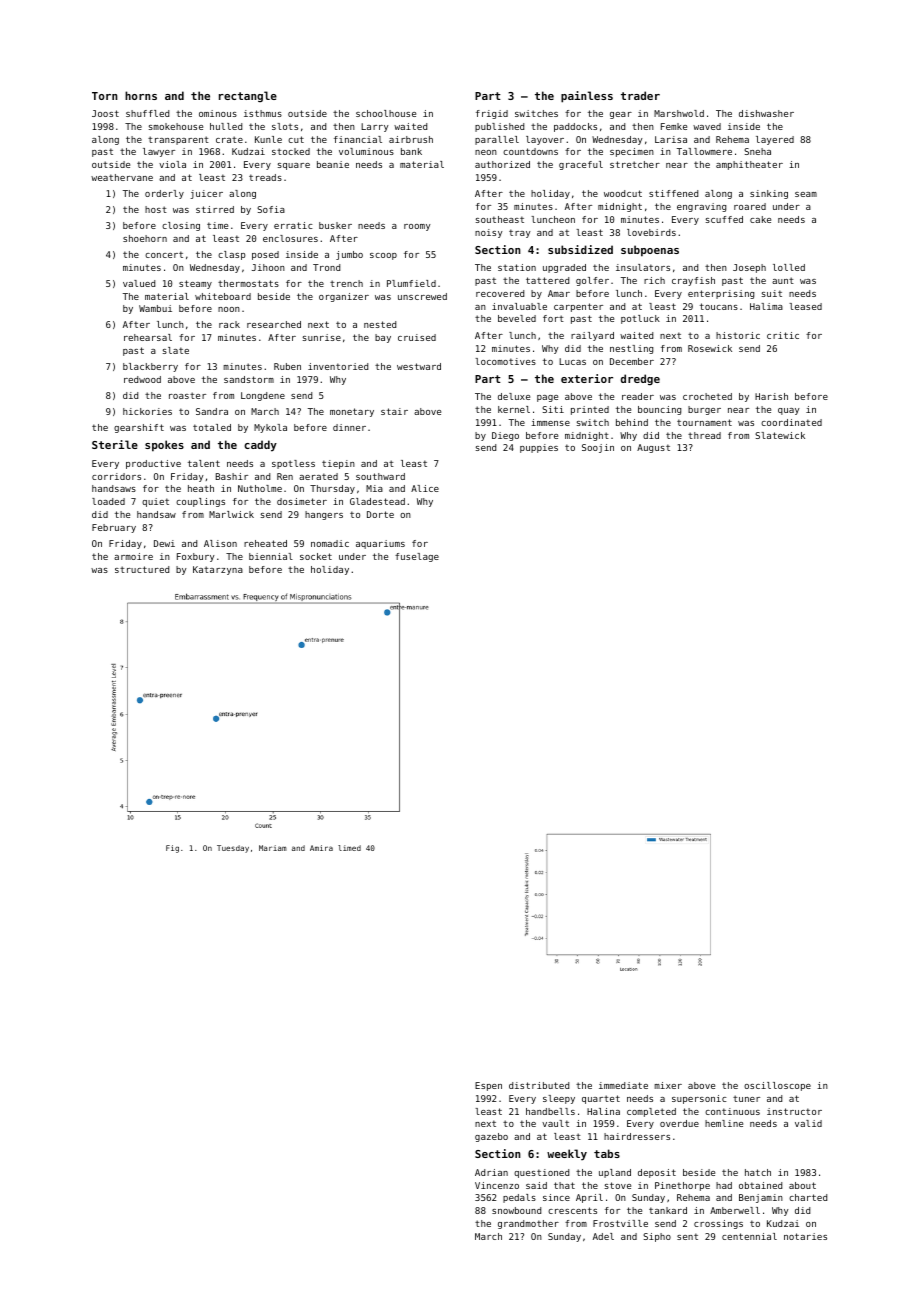 This screenshot has width=924, height=1308. Describe the element at coordinates (528, 1224) in the screenshot. I see `grandmother` at that location.
